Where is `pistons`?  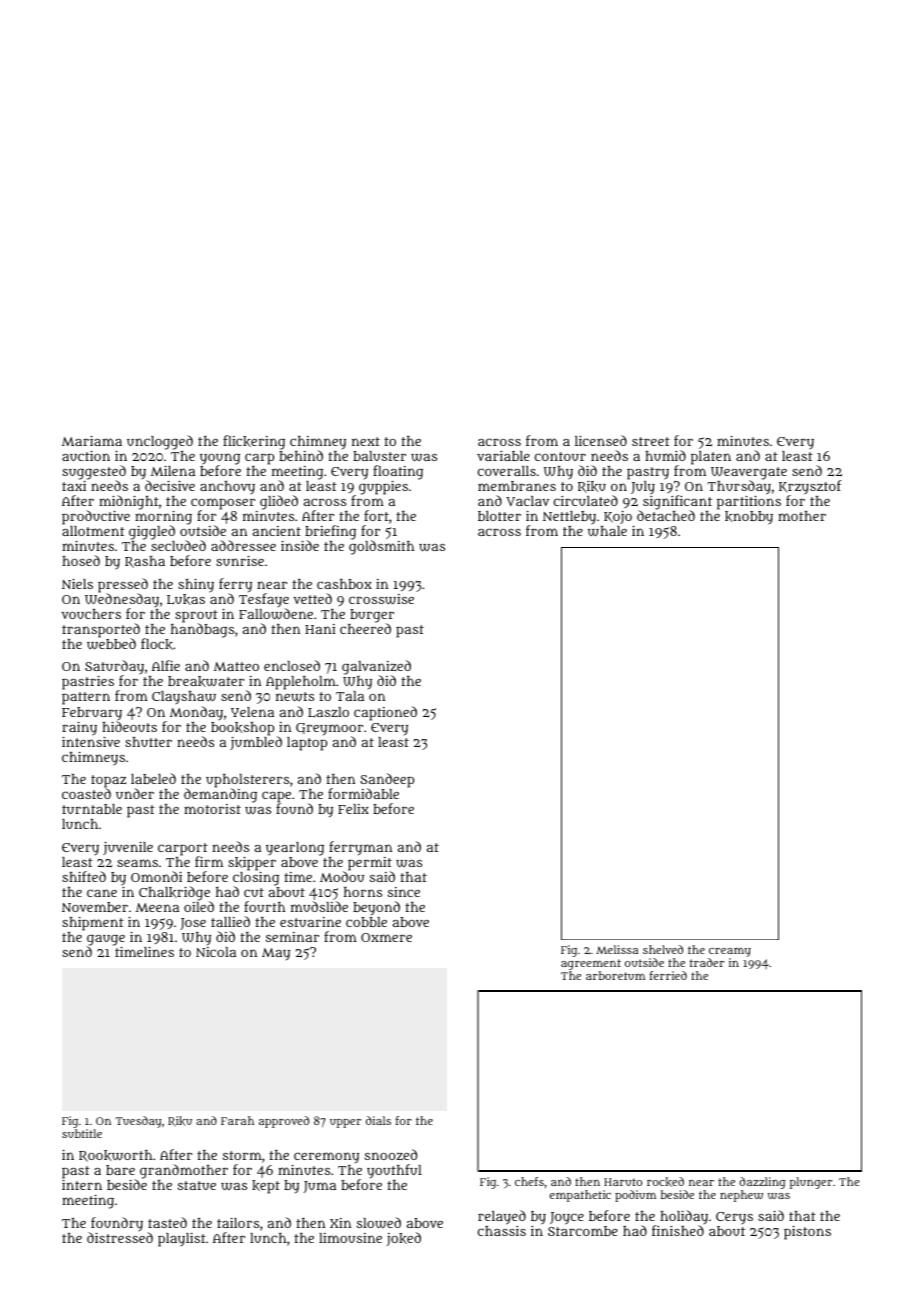
pistons is located at coordinates (807, 1233).
